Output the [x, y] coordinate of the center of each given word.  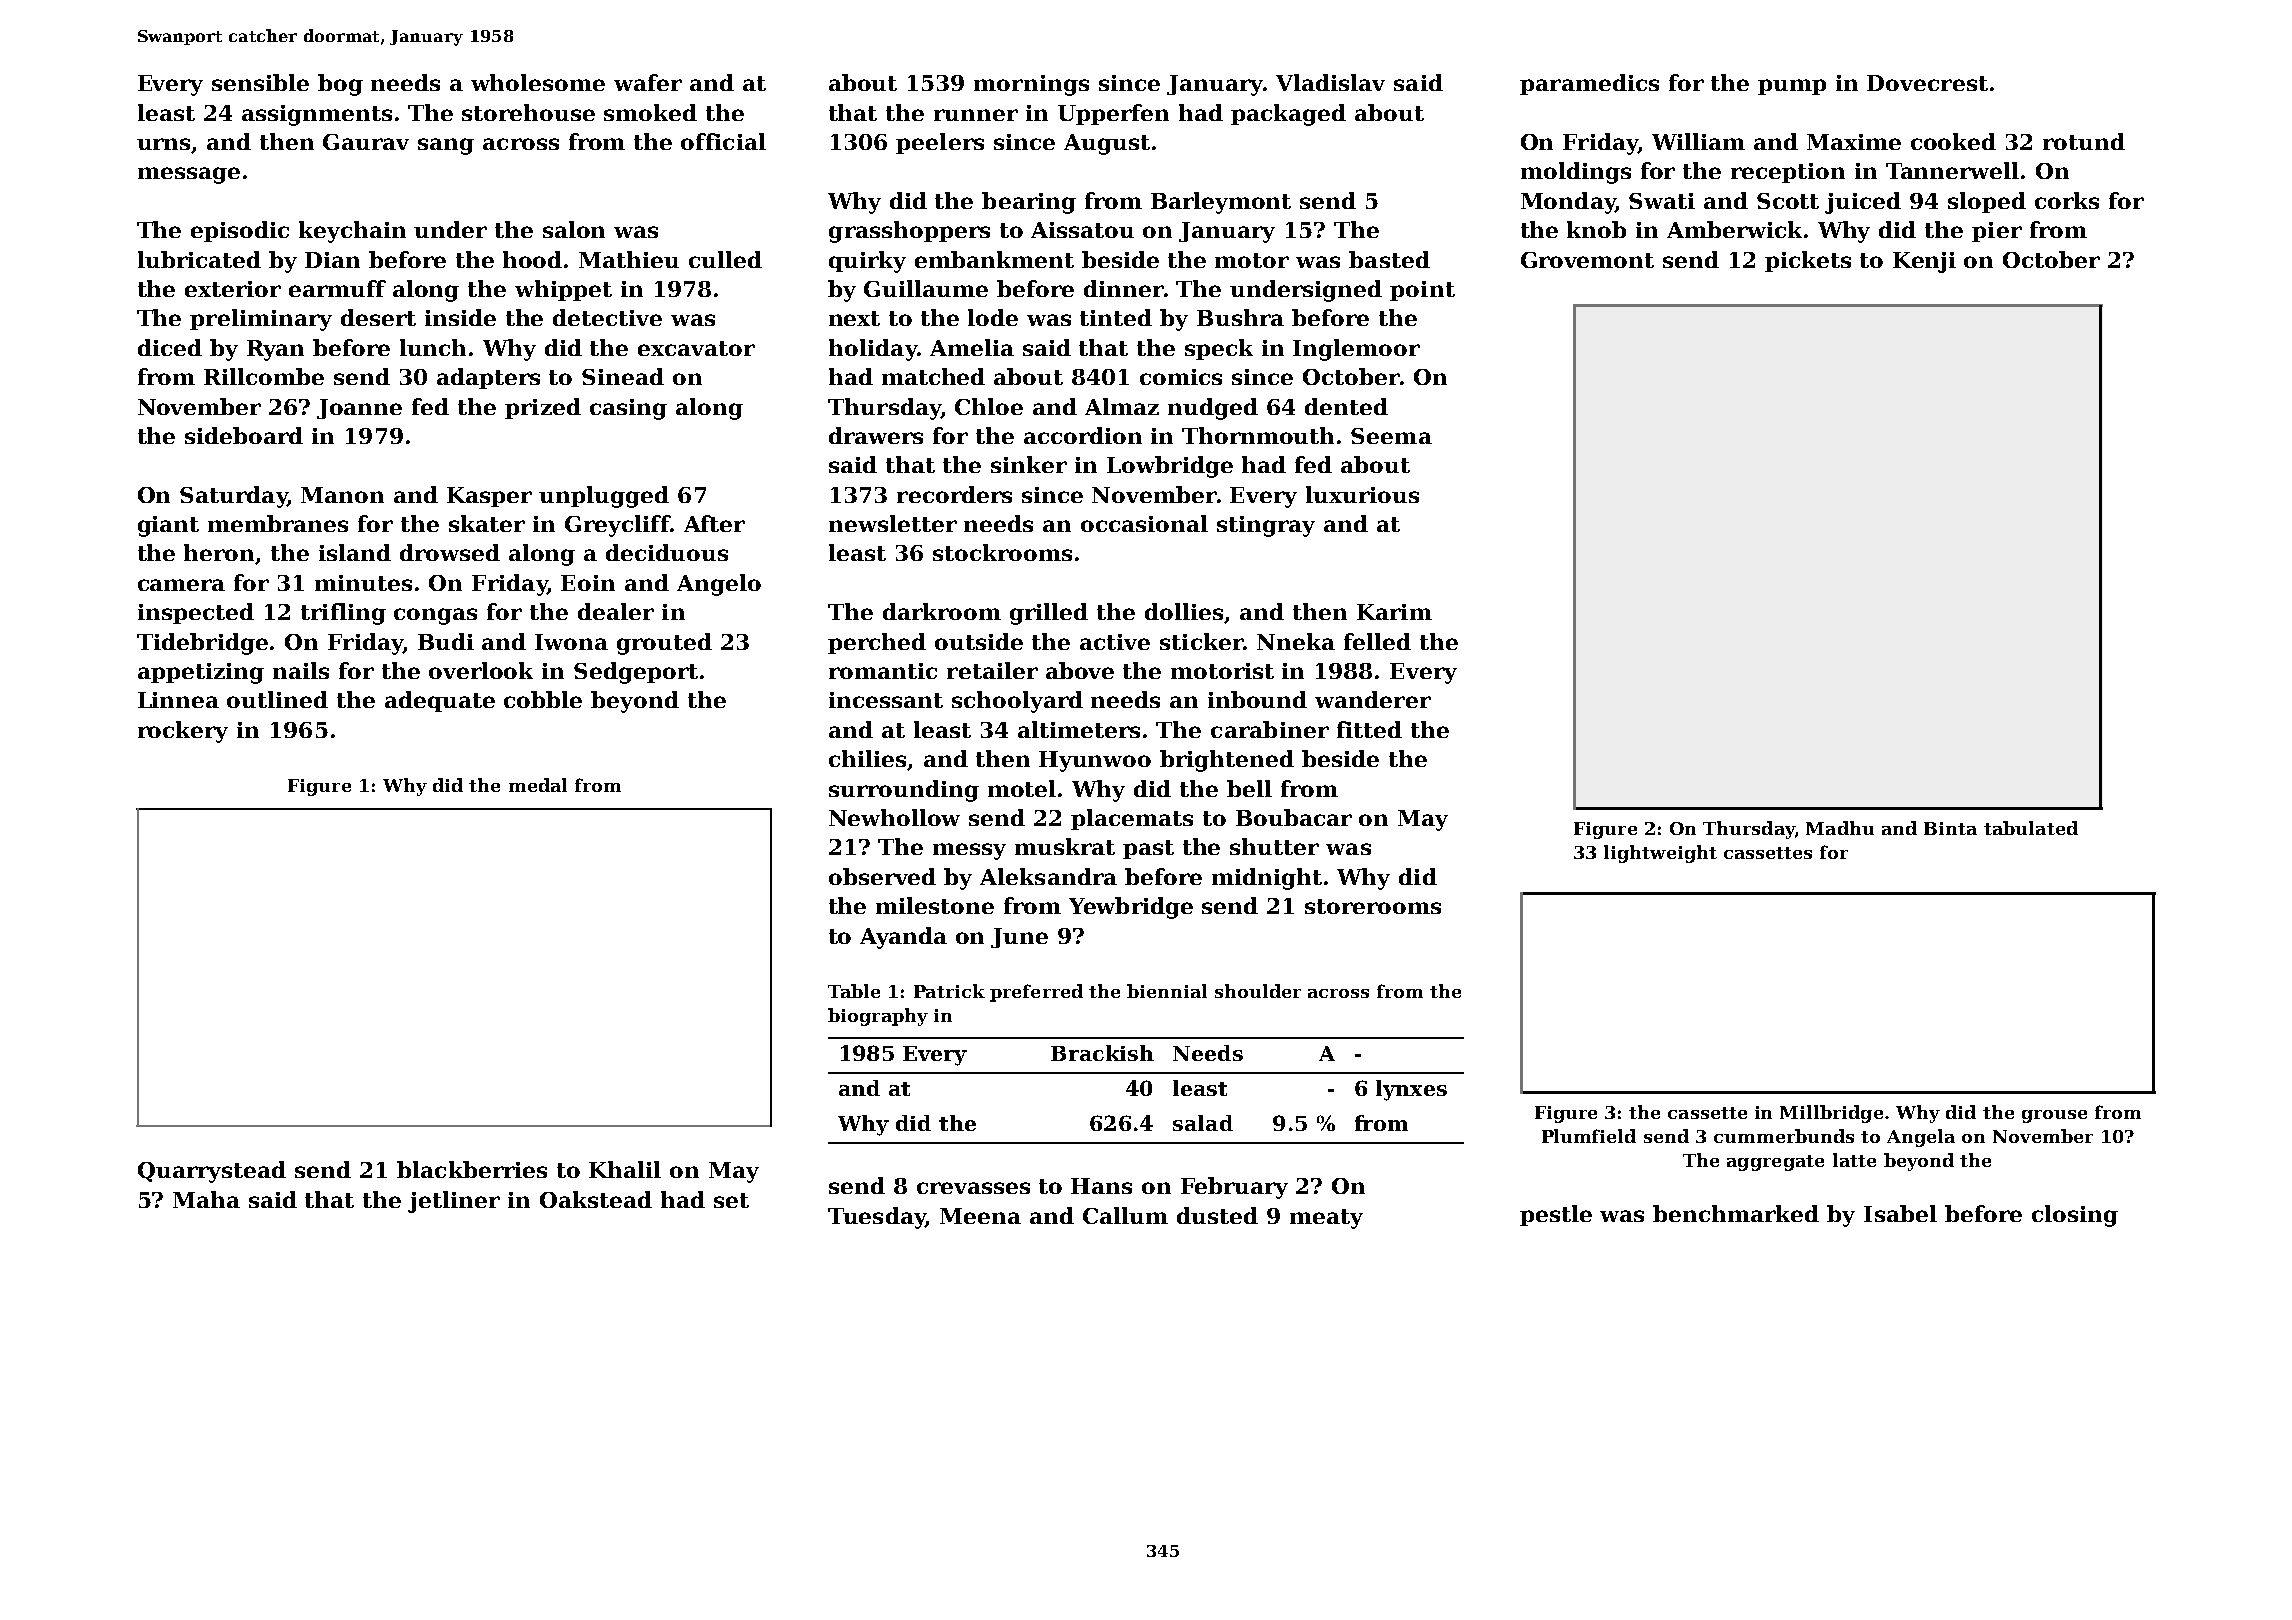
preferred [1036, 993]
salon [574, 229]
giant [168, 526]
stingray [1266, 526]
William [1698, 141]
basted [1389, 259]
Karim [1394, 612]
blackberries [472, 1169]
